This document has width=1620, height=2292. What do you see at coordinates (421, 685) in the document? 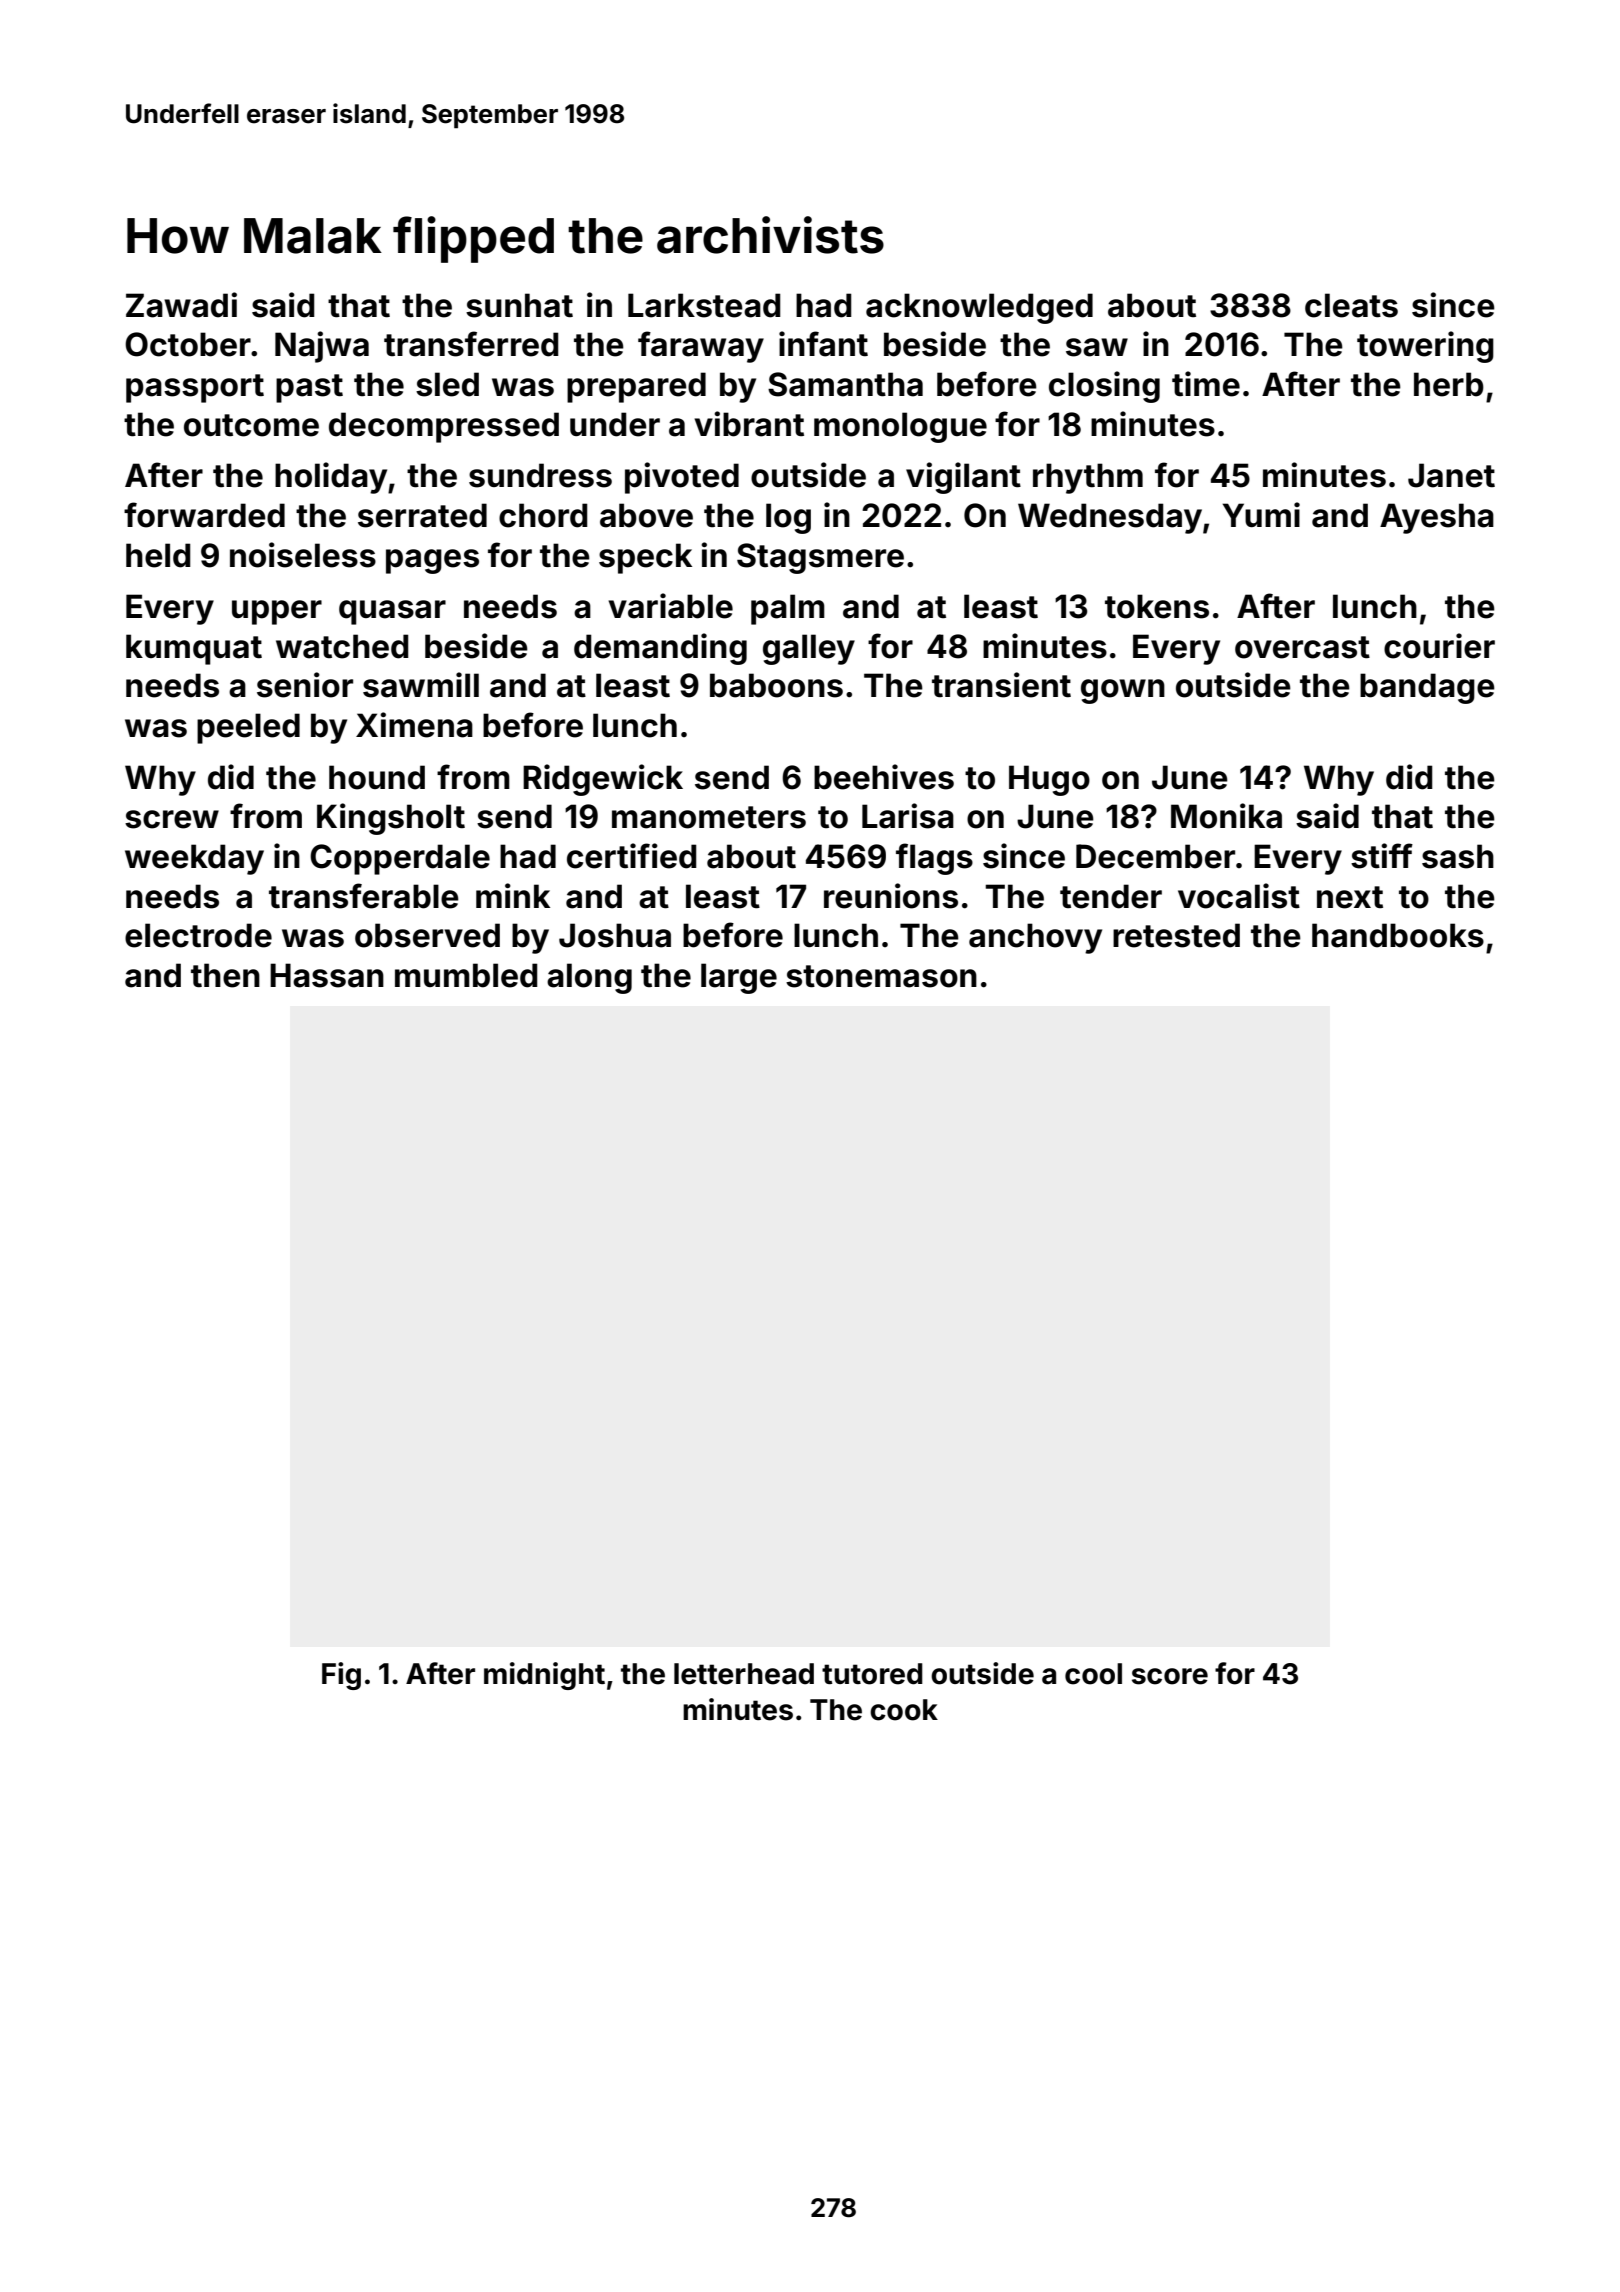
I see `sawmill` at bounding box center [421, 685].
